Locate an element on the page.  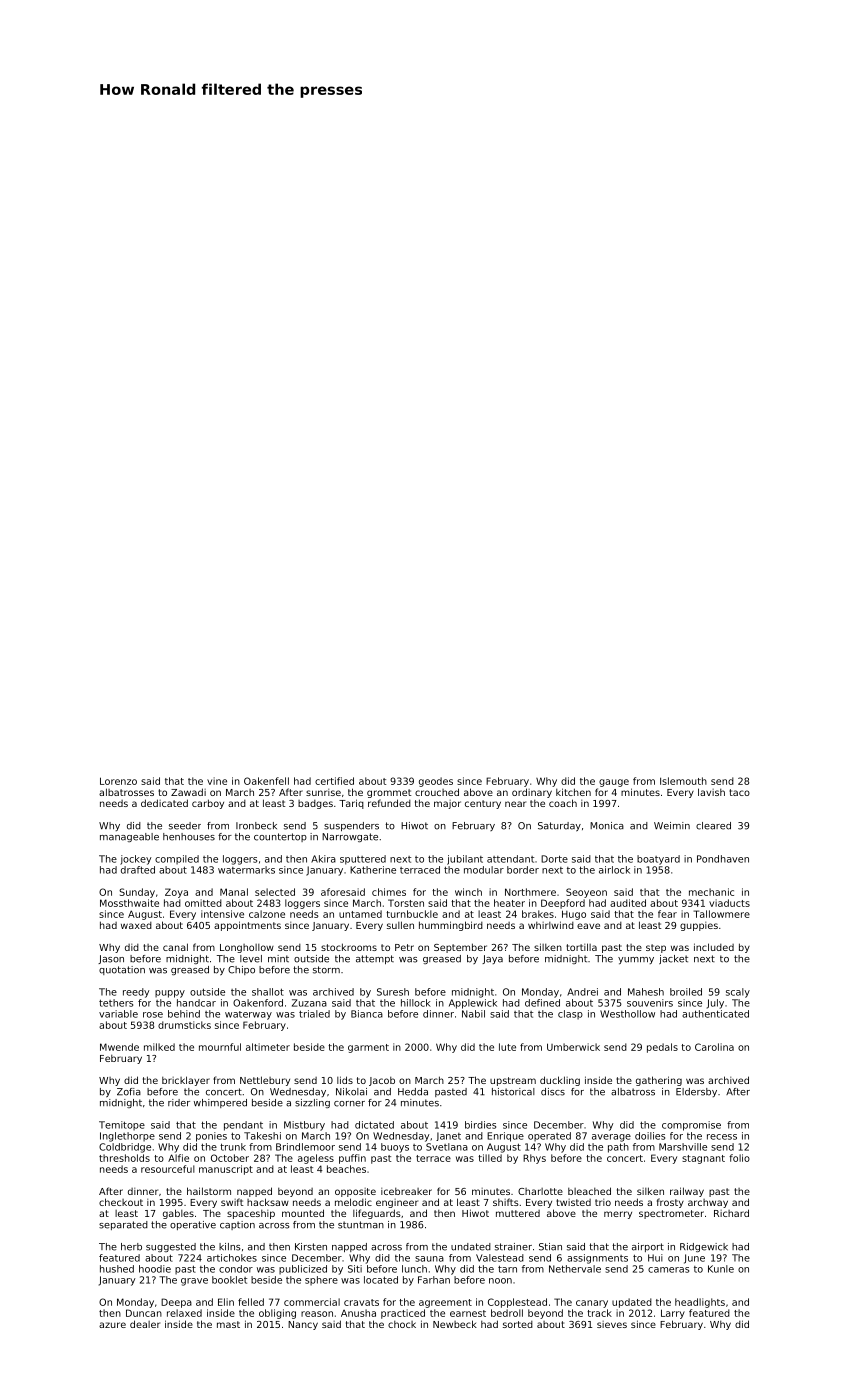
gauge is located at coordinates (614, 783).
